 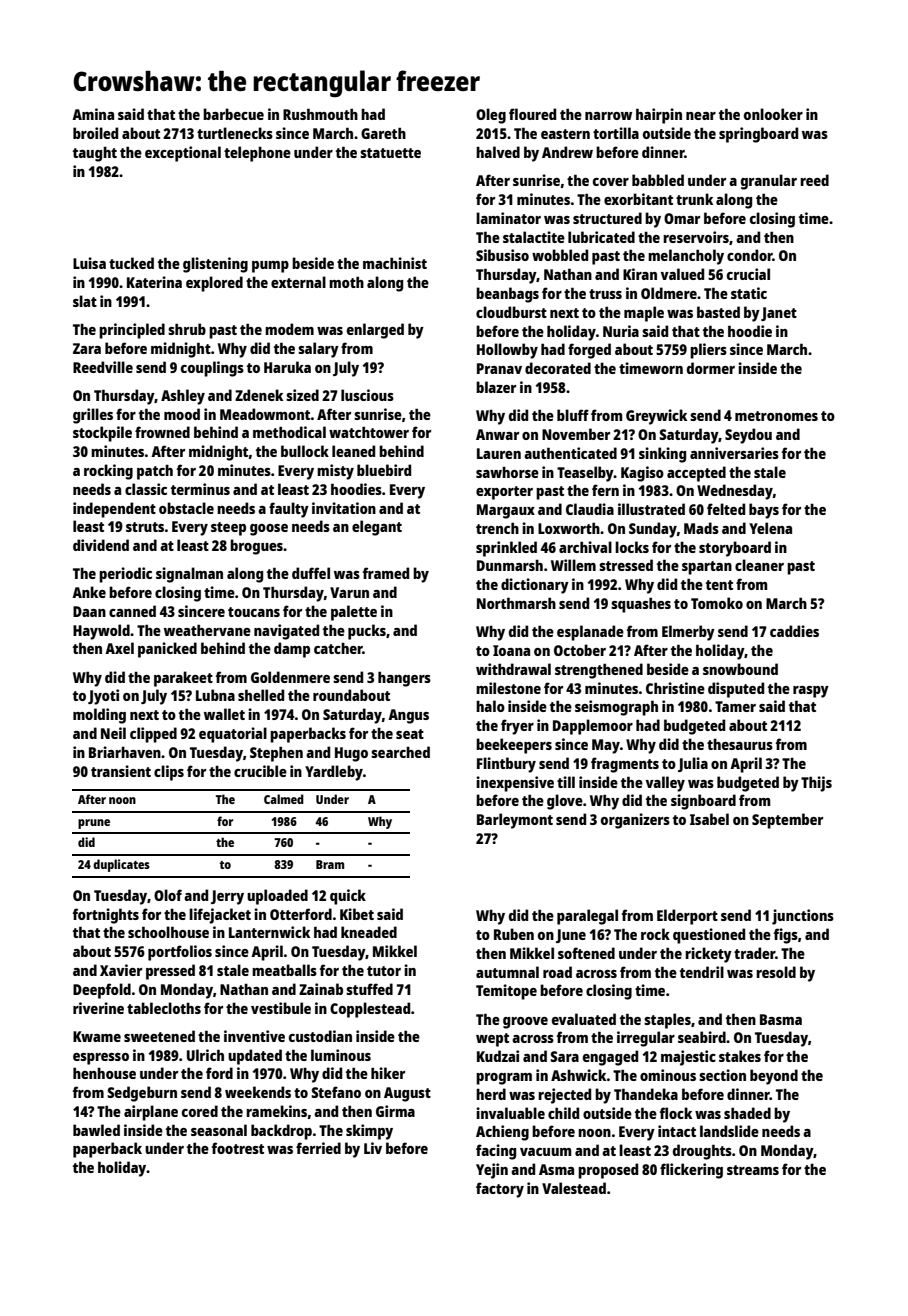 What do you see at coordinates (787, 821) in the page?
I see `September` at bounding box center [787, 821].
